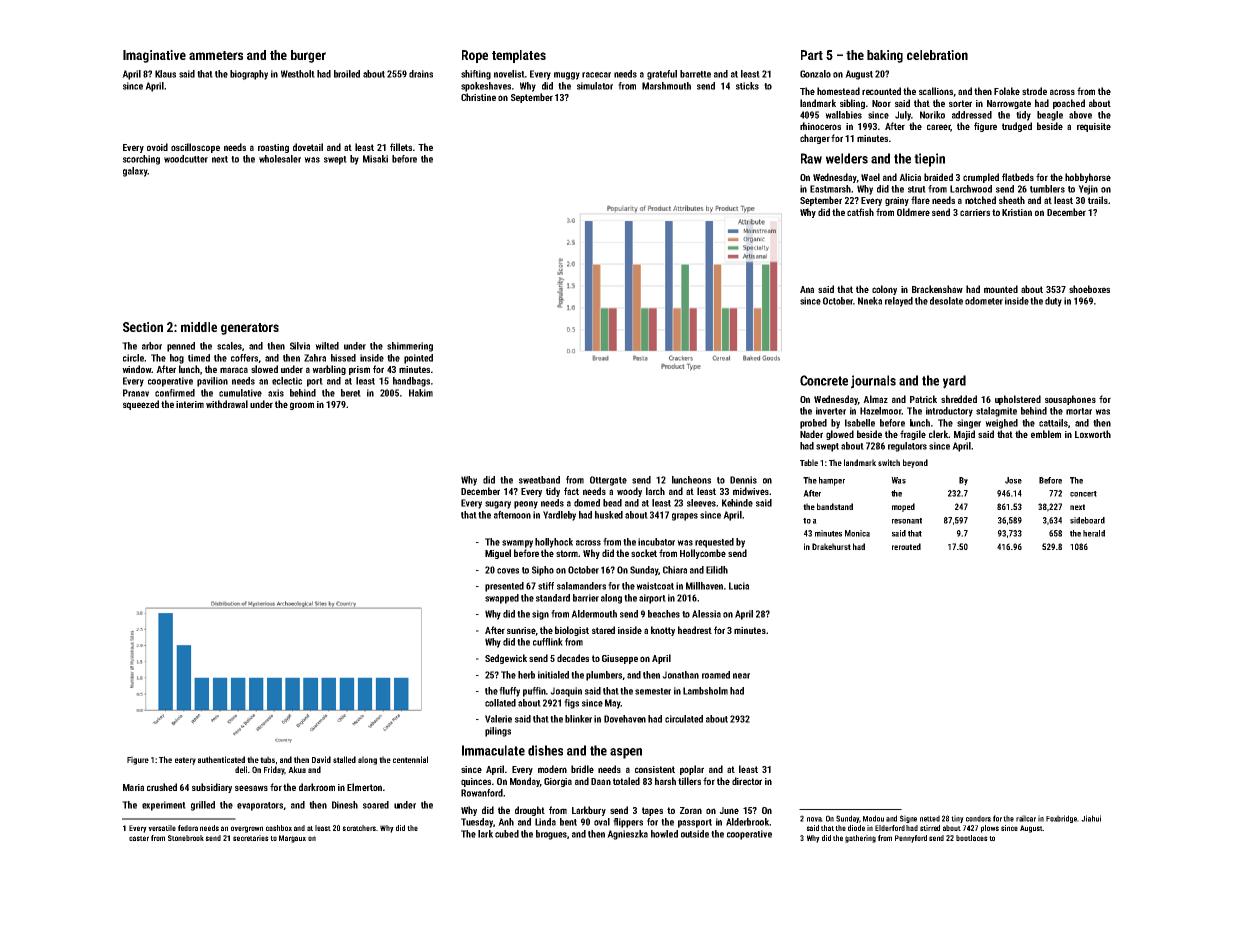 This screenshot has width=1233, height=952. I want to click on templates, so click(519, 56).
